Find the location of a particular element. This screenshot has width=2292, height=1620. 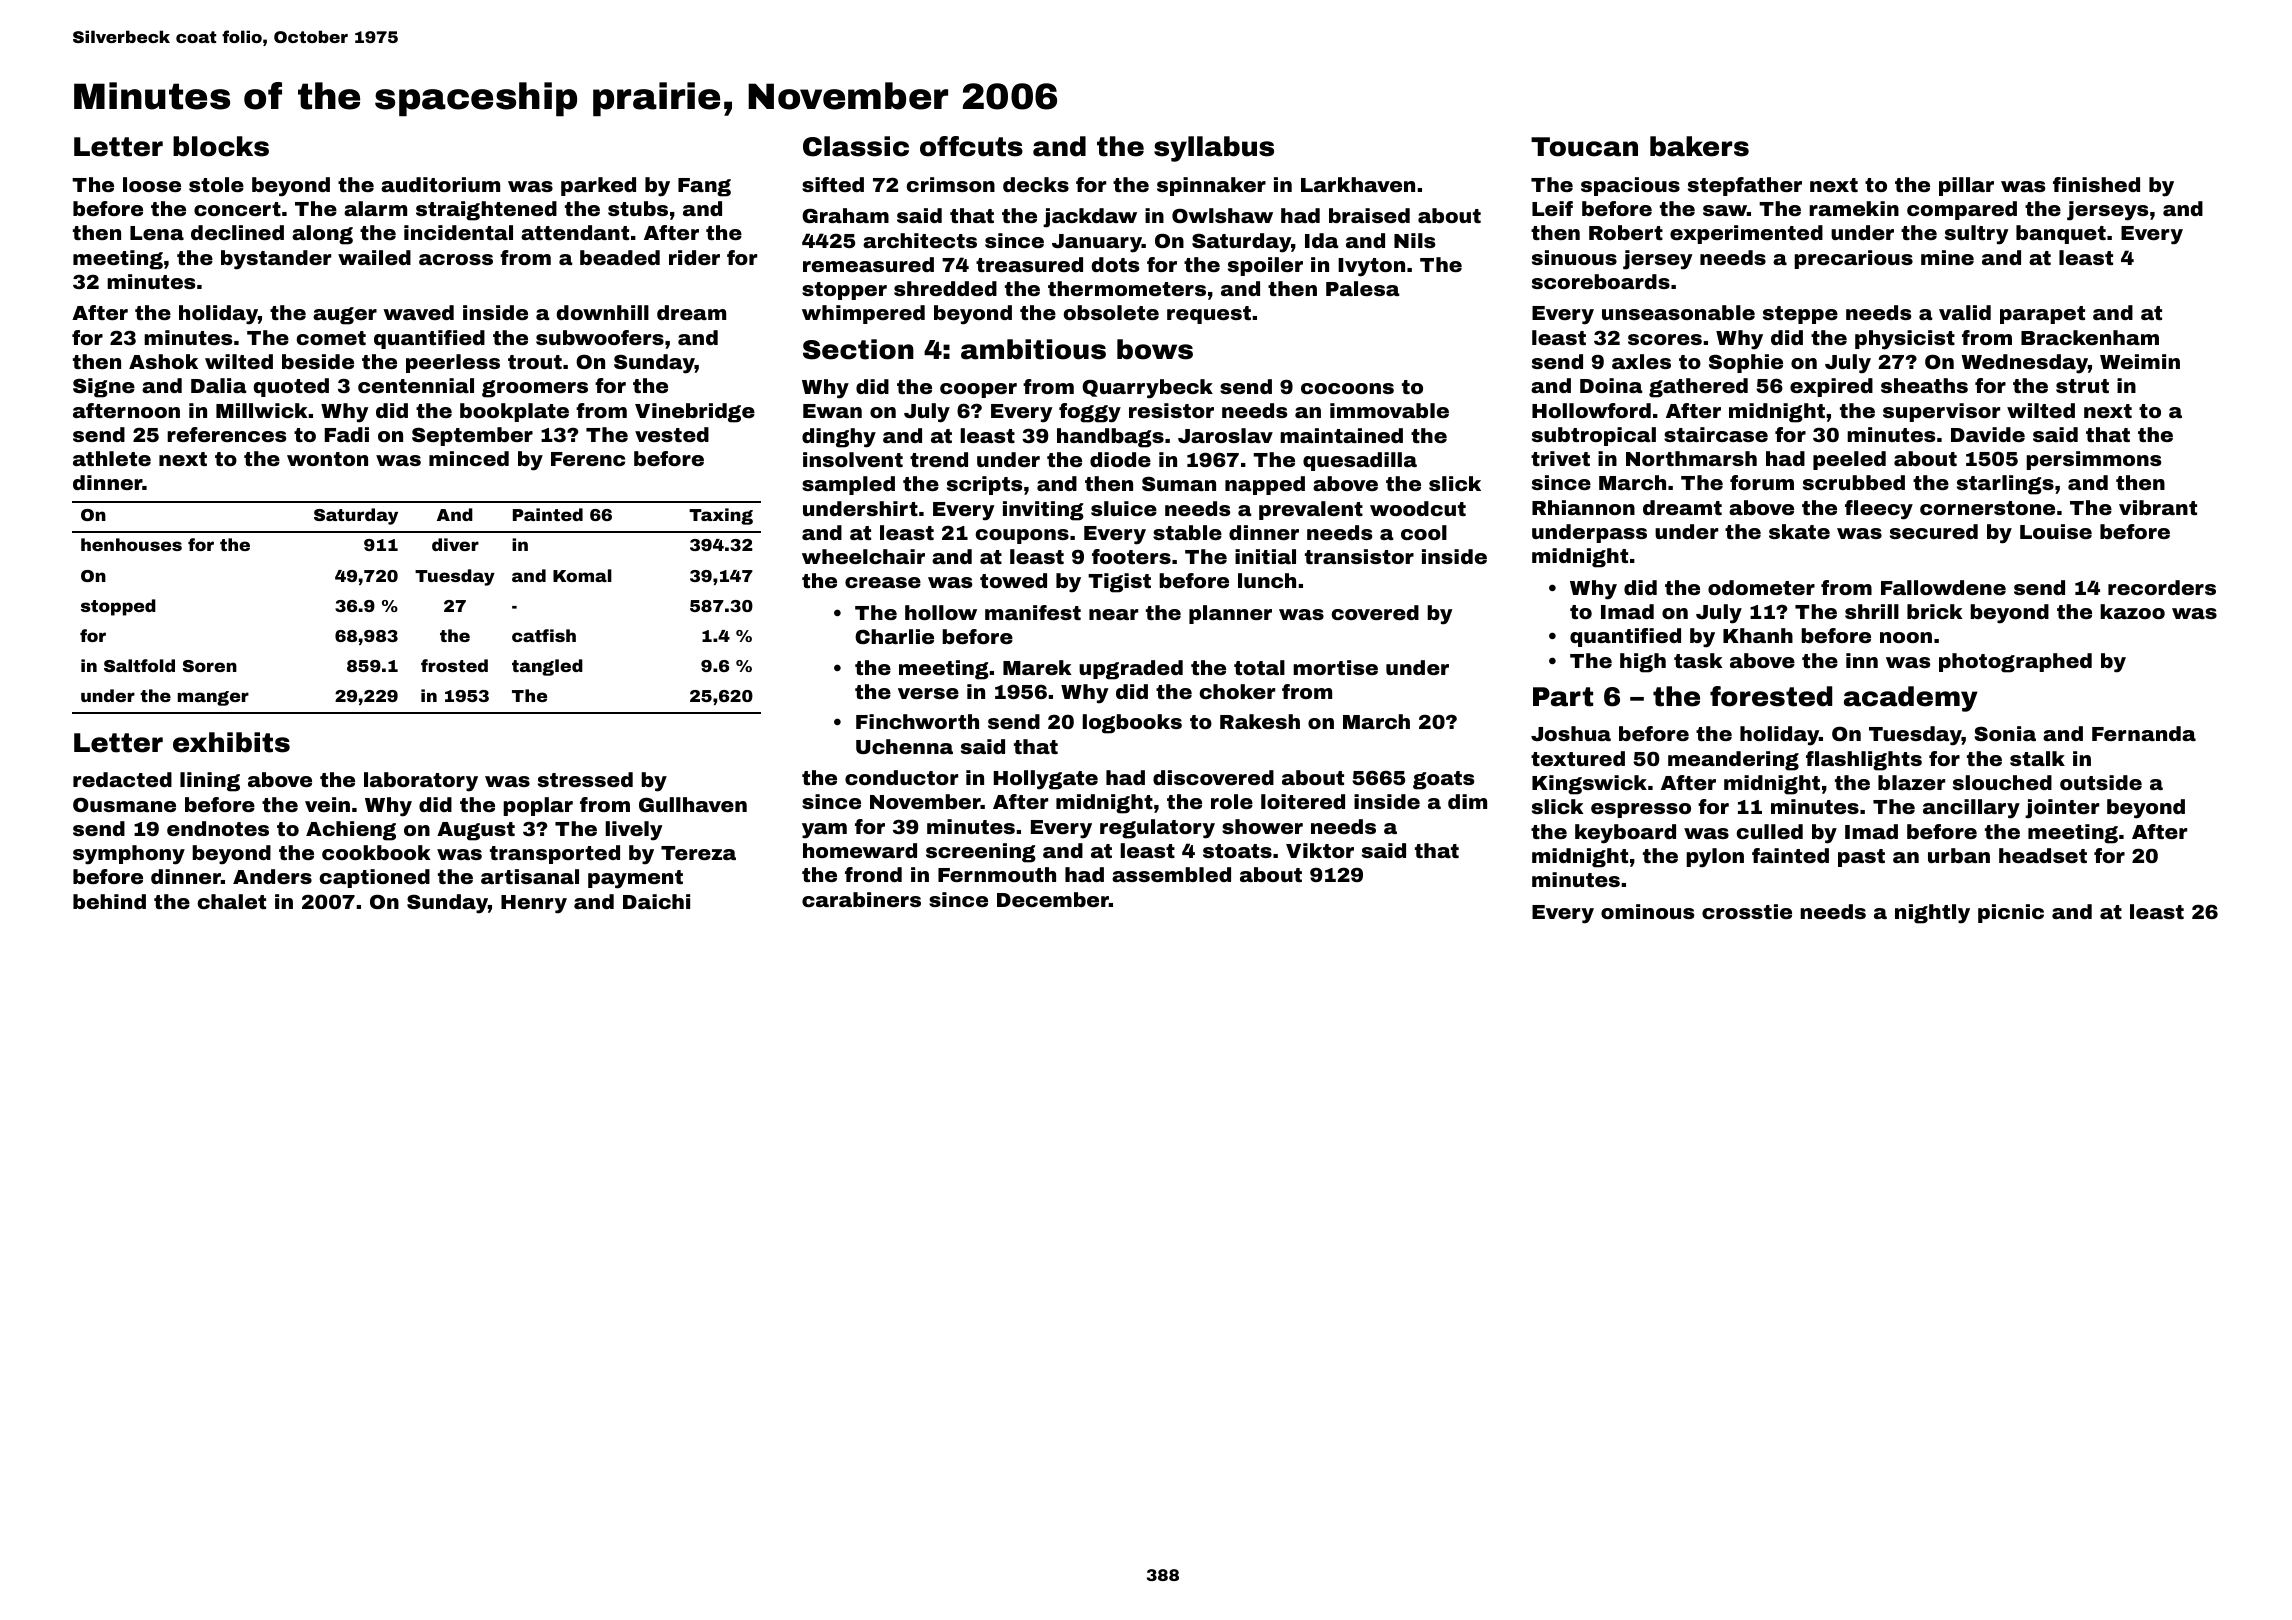

saw is located at coordinates (1725, 210).
